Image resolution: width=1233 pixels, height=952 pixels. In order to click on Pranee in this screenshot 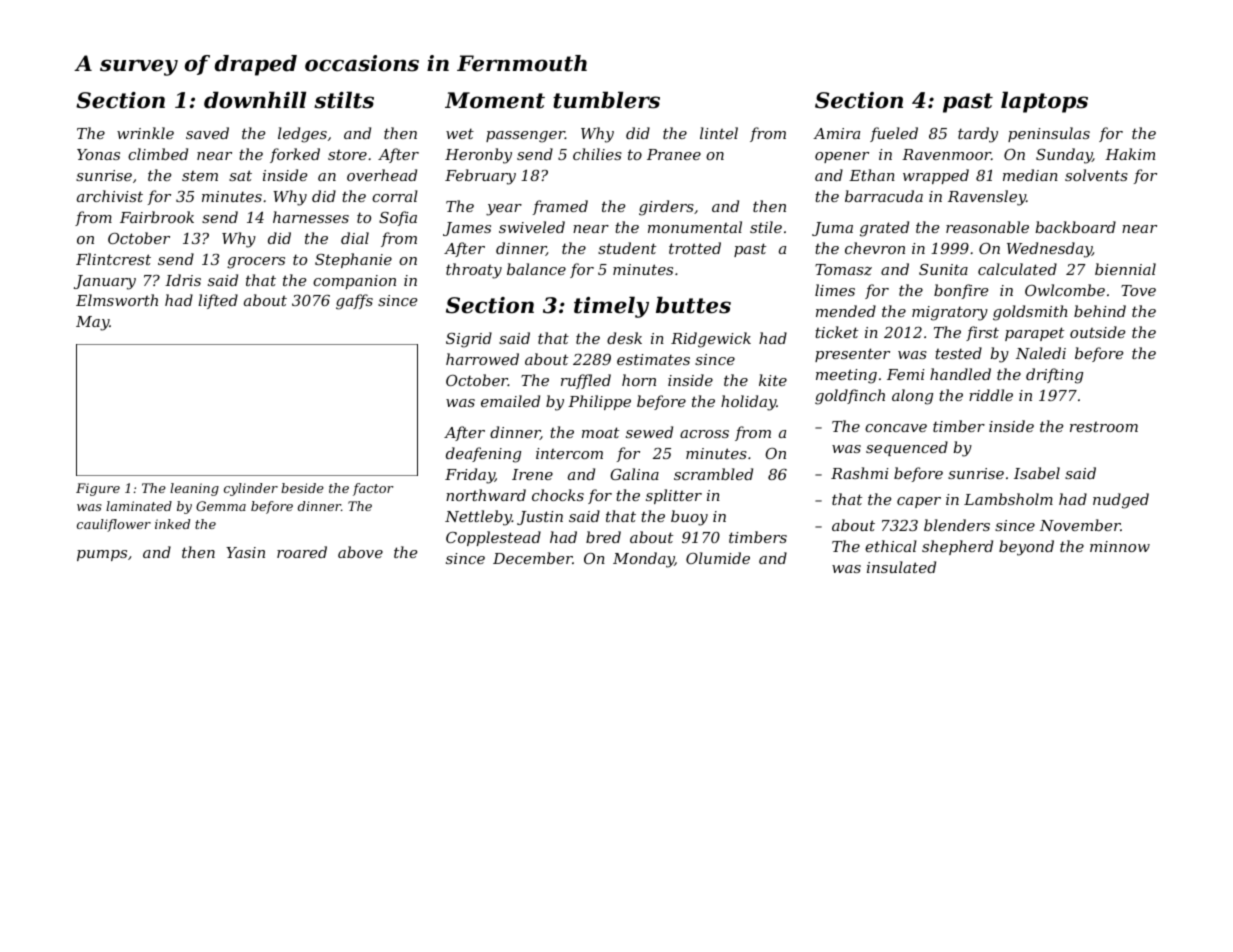, I will do `click(674, 154)`.
